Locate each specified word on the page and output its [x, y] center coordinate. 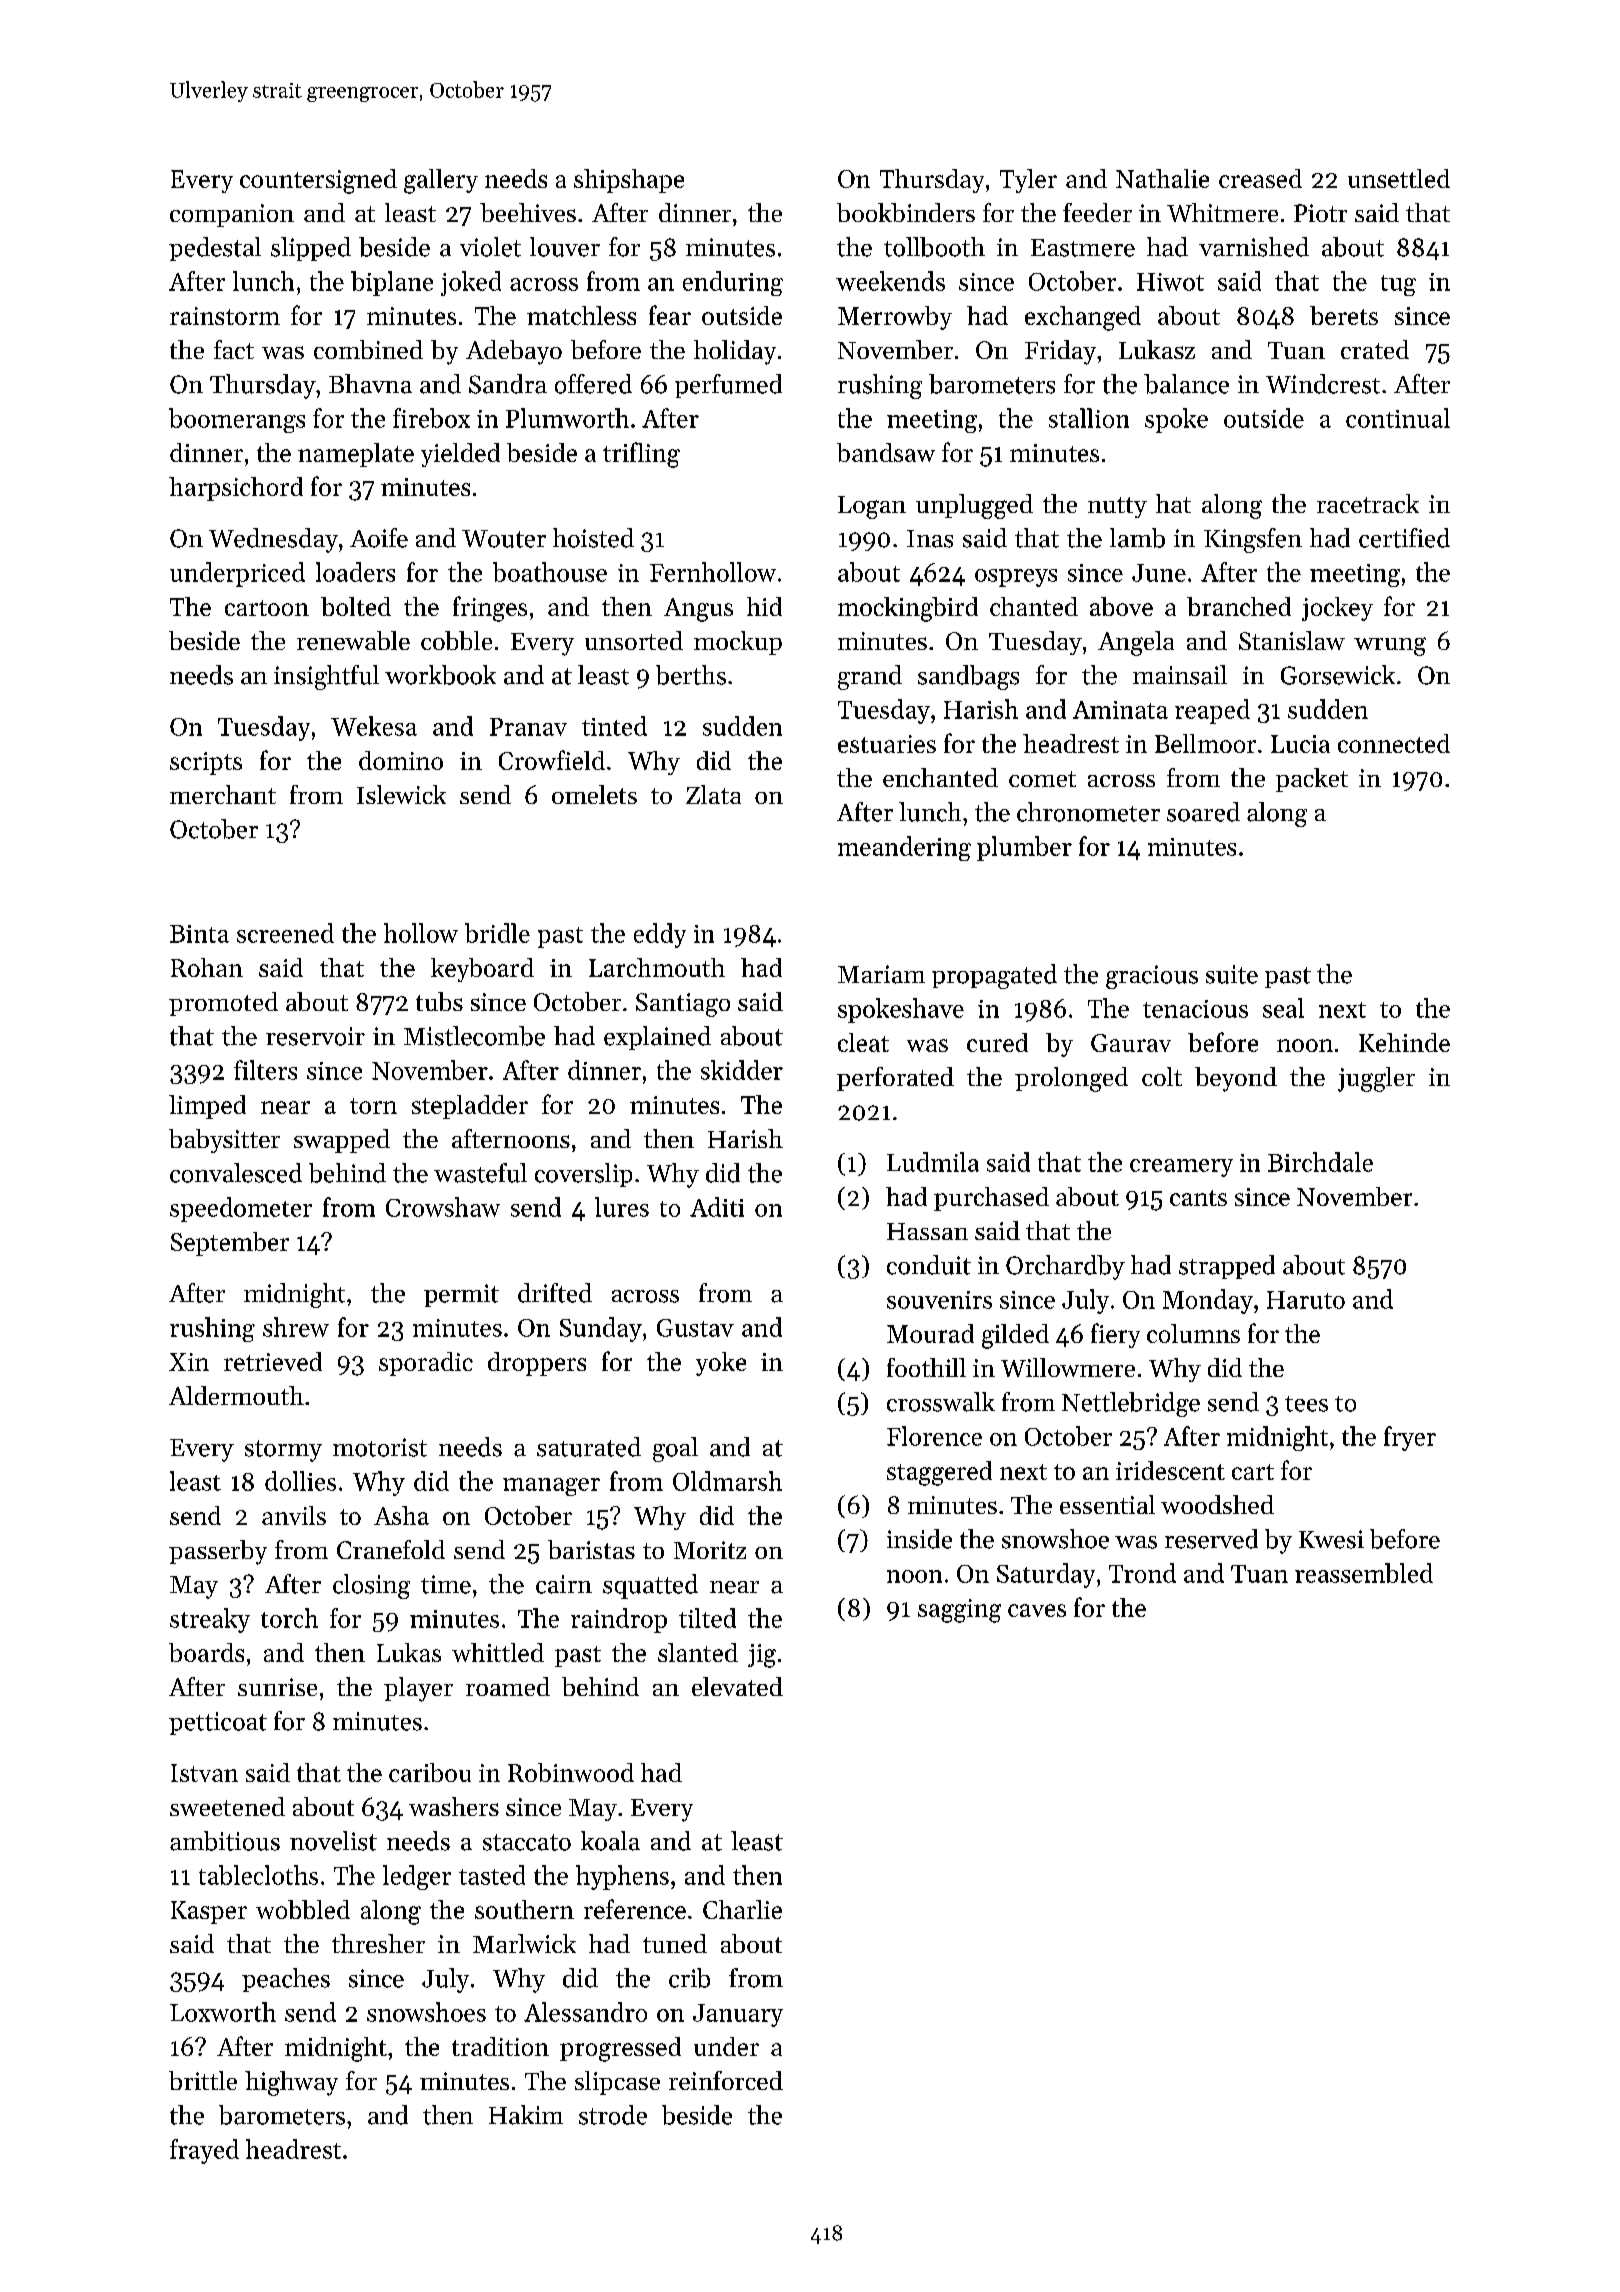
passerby [218, 1552]
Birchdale [1320, 1162]
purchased [991, 1199]
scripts [206, 763]
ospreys [1016, 578]
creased [1260, 178]
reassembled [1364, 1573]
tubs [439, 1001]
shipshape [629, 181]
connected [1394, 743]
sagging [959, 1611]
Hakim [526, 2115]
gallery [441, 181]
